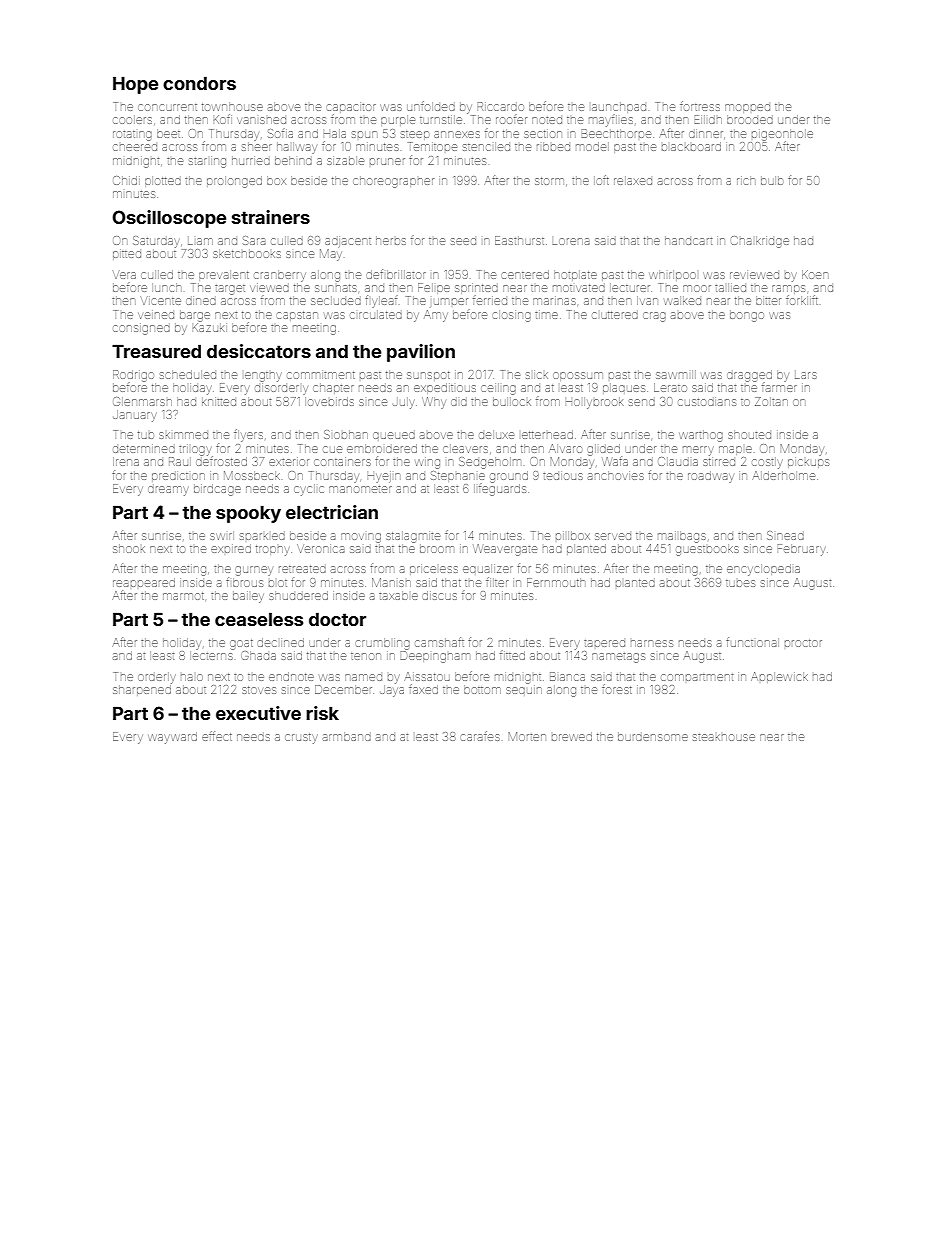 The image size is (952, 1233). I want to click on Lars, so click(806, 375).
